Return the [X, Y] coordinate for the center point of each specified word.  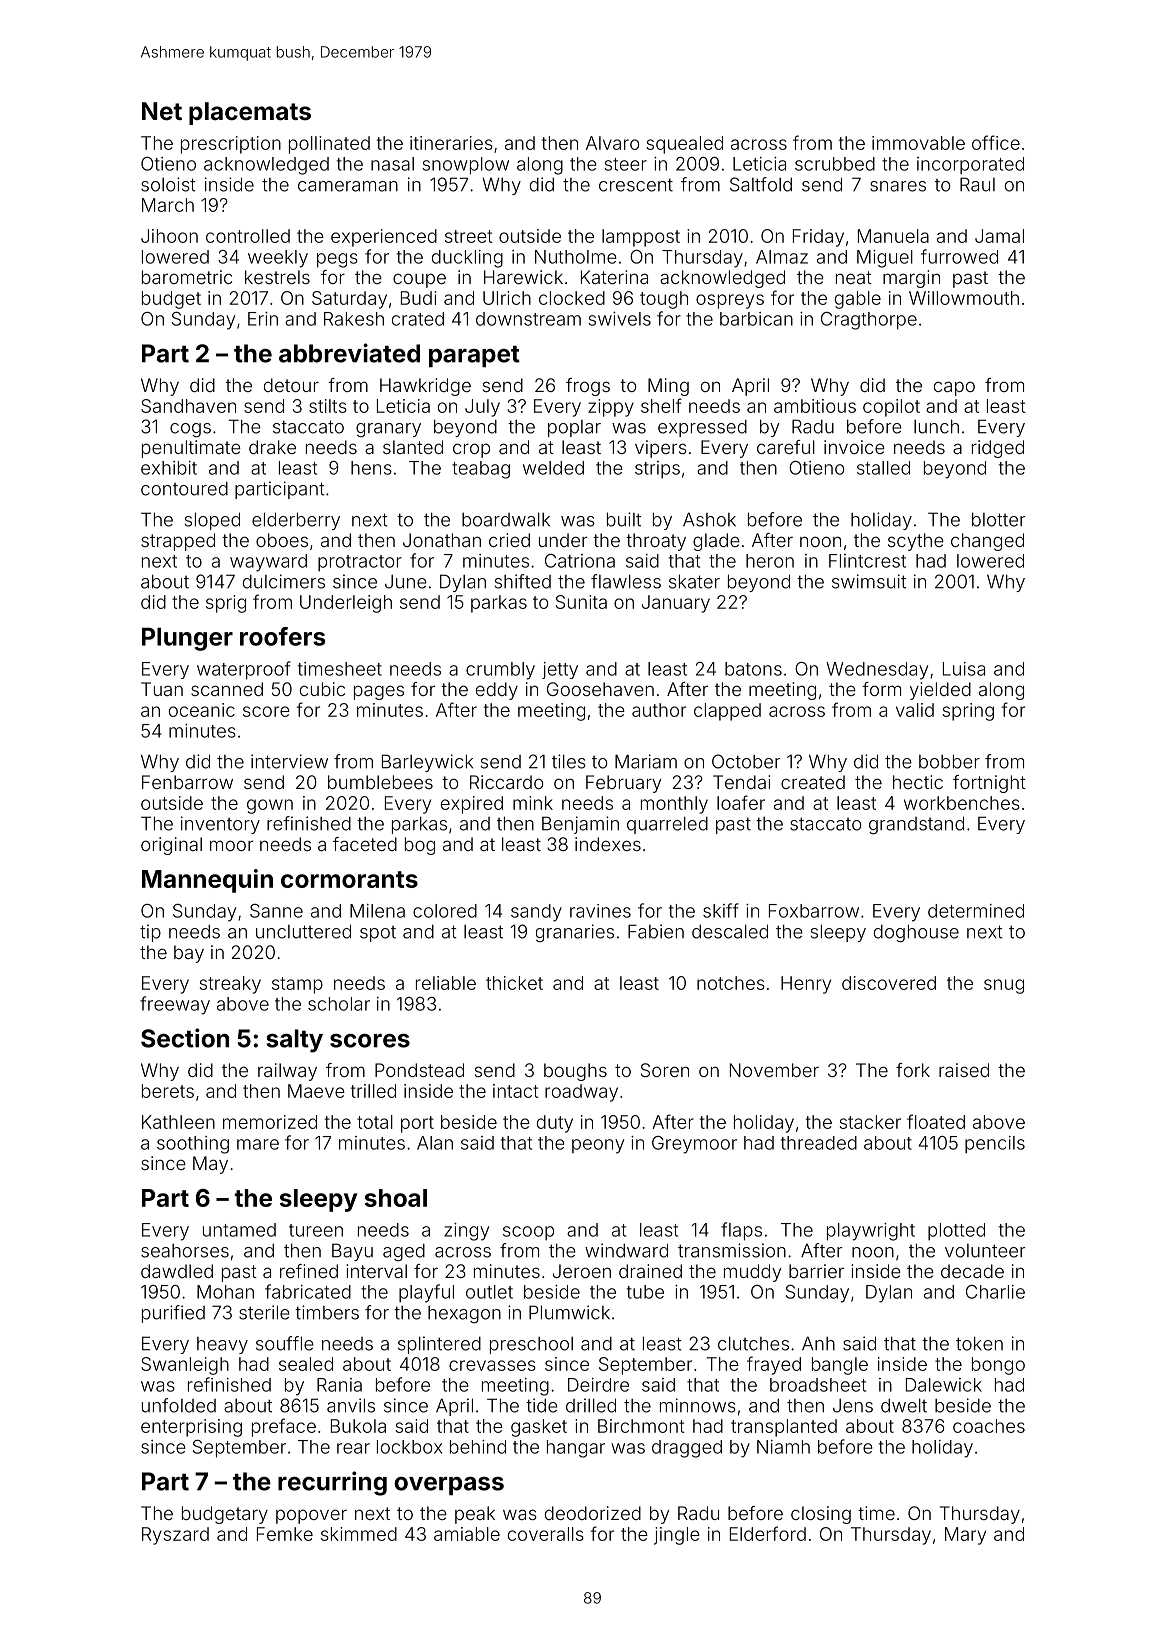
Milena [377, 911]
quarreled [667, 825]
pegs [337, 260]
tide [542, 1405]
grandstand [916, 825]
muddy [752, 1273]
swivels [619, 319]
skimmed [359, 1534]
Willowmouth [964, 298]
